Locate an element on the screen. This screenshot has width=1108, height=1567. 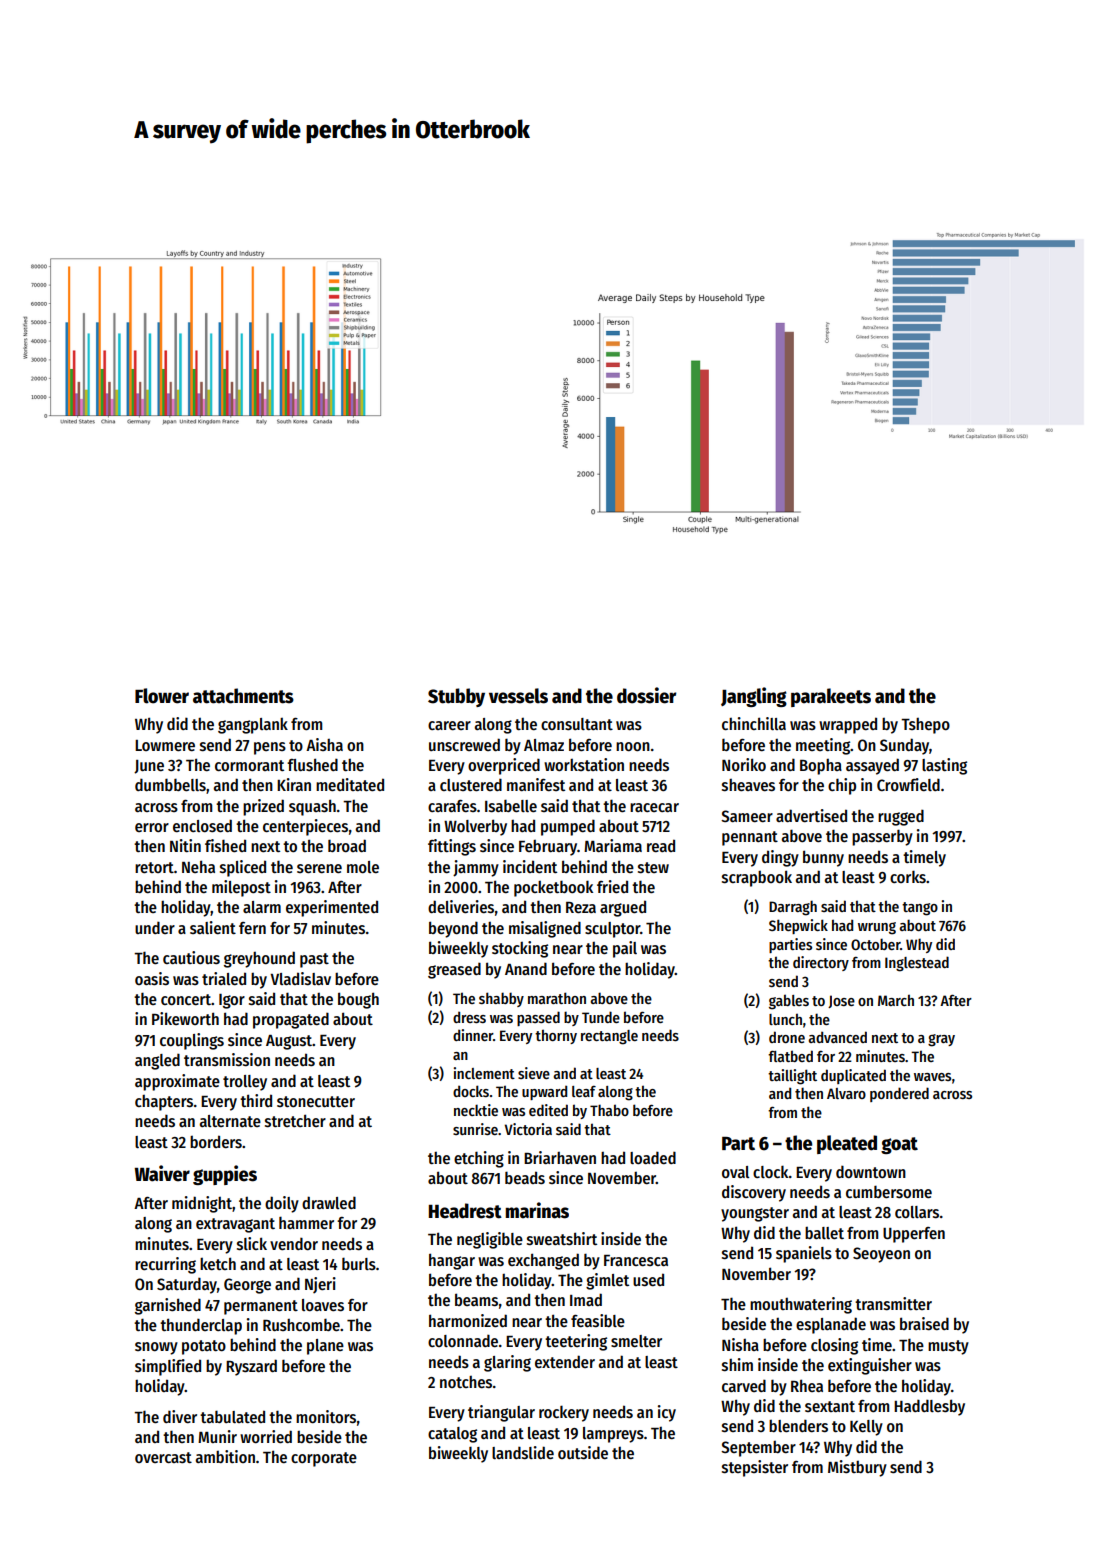
midnight is located at coordinates (202, 1204).
